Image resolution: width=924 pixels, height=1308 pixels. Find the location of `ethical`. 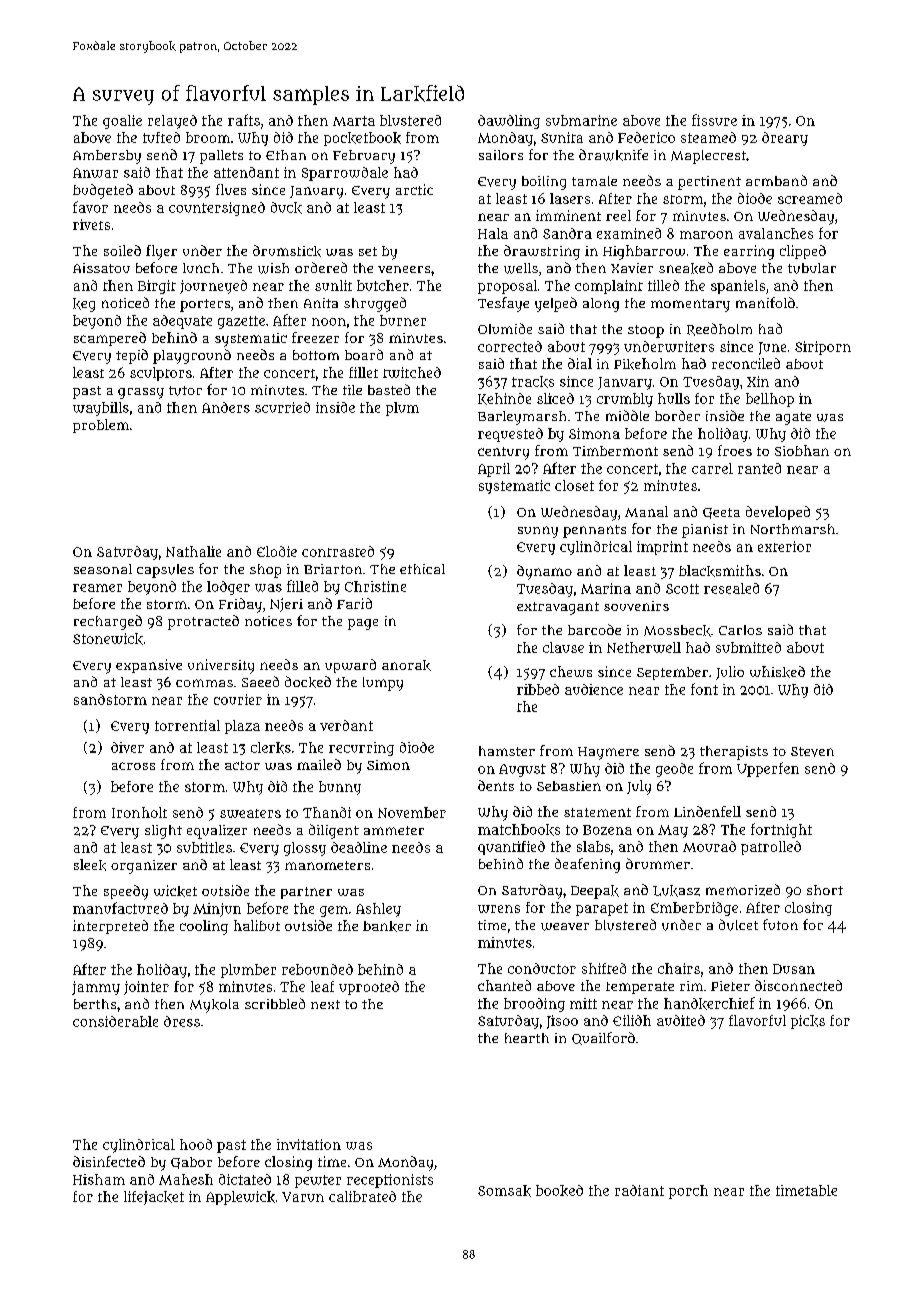

ethical is located at coordinates (422, 569).
